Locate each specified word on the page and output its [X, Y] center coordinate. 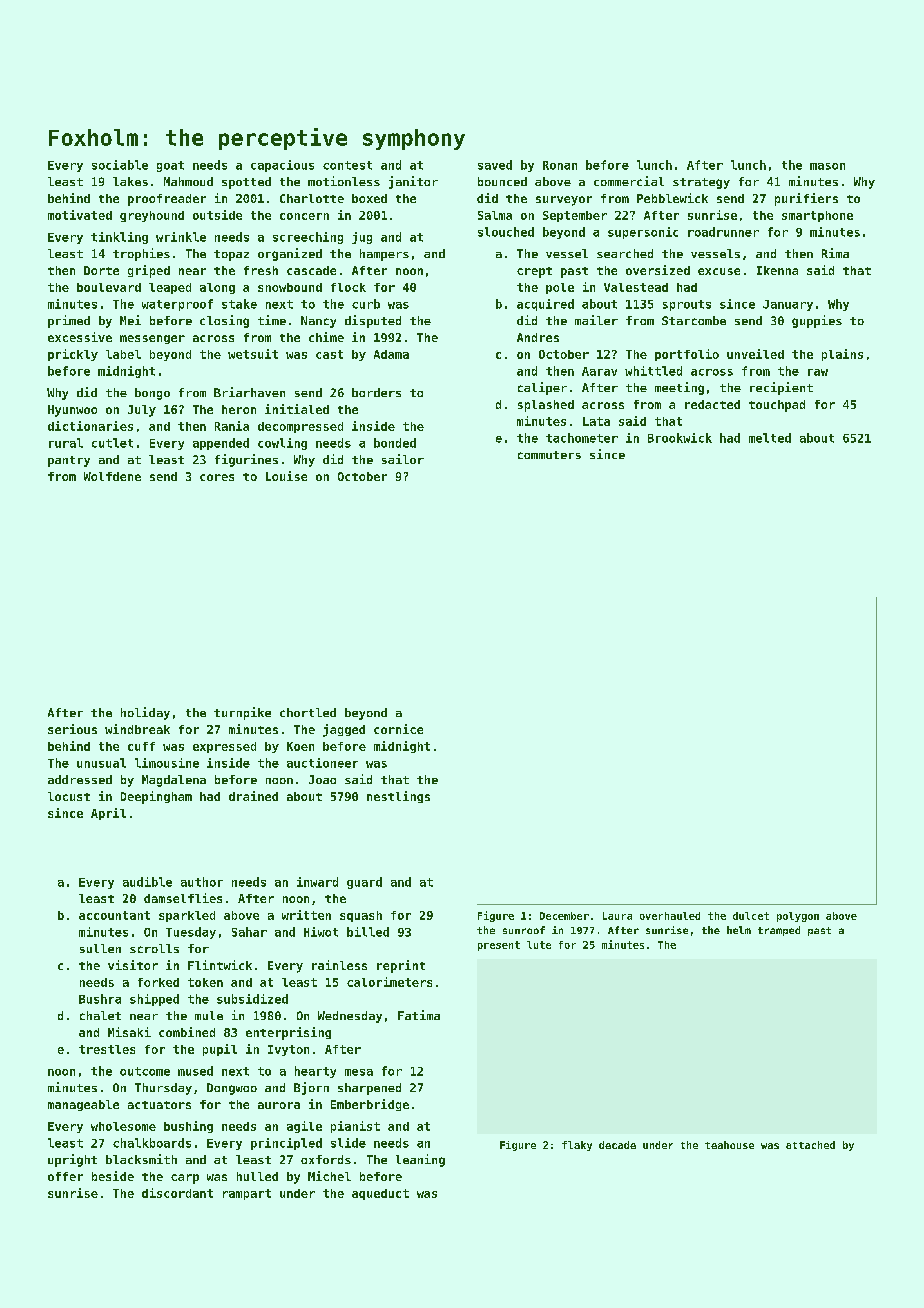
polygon [798, 917]
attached [810, 1145]
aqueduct [380, 1194]
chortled [308, 712]
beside [113, 1176]
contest [347, 165]
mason [827, 166]
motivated [80, 215]
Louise [286, 476]
